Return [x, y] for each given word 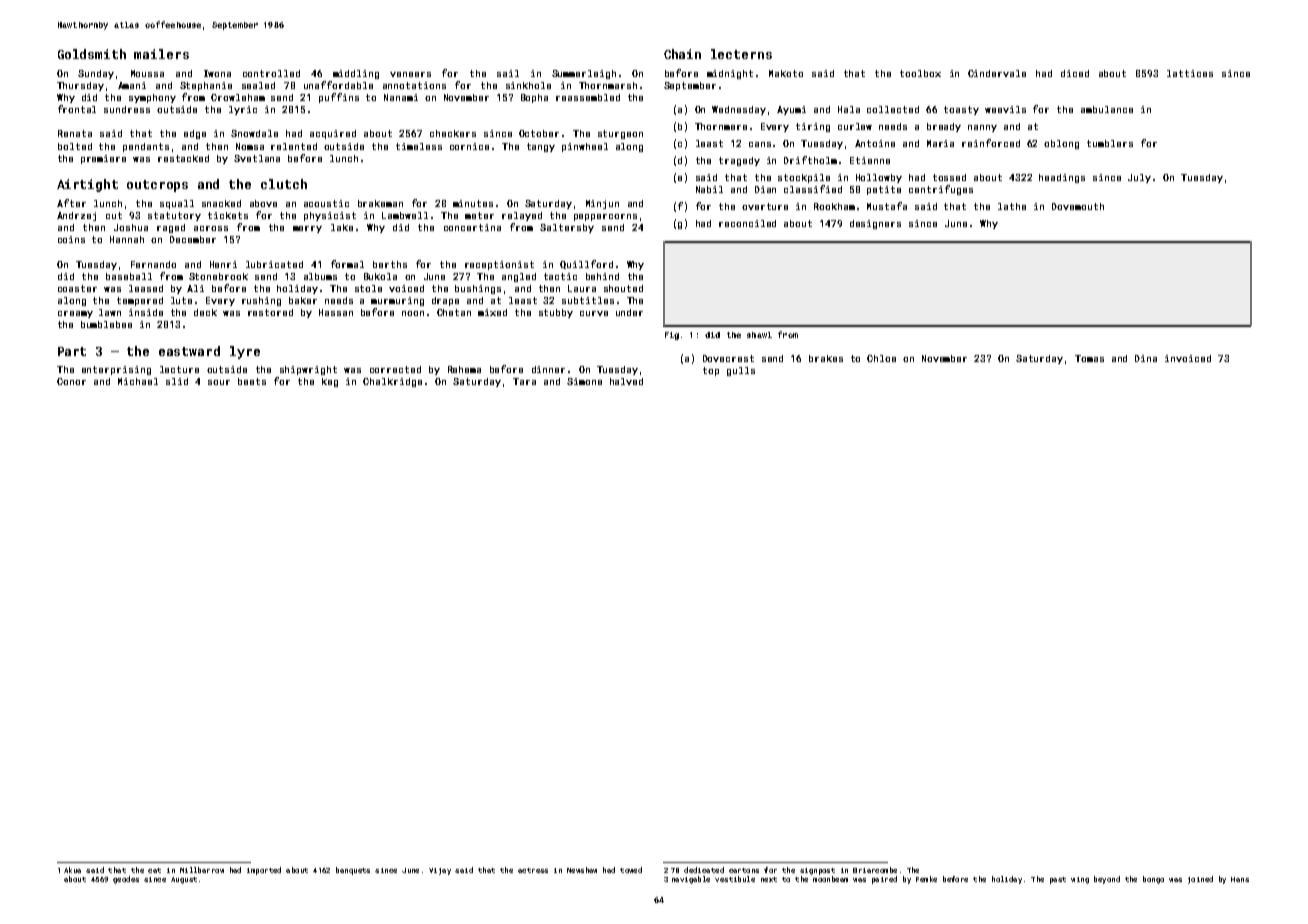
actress [533, 870]
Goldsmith [92, 54]
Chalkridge [392, 382]
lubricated [274, 264]
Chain [682, 54]
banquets [353, 871]
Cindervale [997, 73]
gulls [741, 371]
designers [875, 224]
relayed [522, 216]
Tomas [1089, 358]
